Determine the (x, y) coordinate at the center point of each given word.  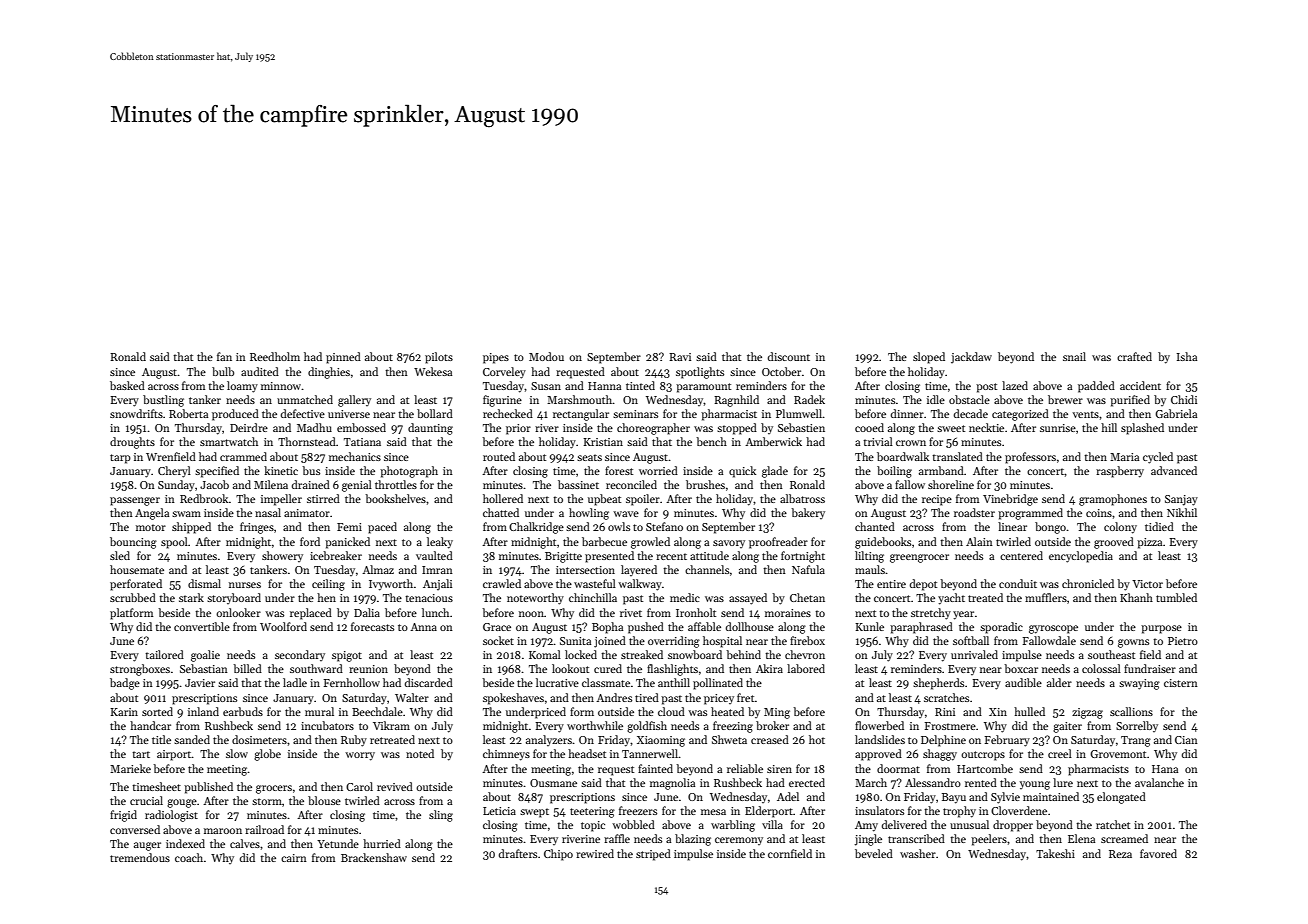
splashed (1142, 429)
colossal (1101, 668)
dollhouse (750, 626)
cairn (294, 858)
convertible (202, 626)
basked (127, 385)
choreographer (653, 429)
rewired (595, 853)
